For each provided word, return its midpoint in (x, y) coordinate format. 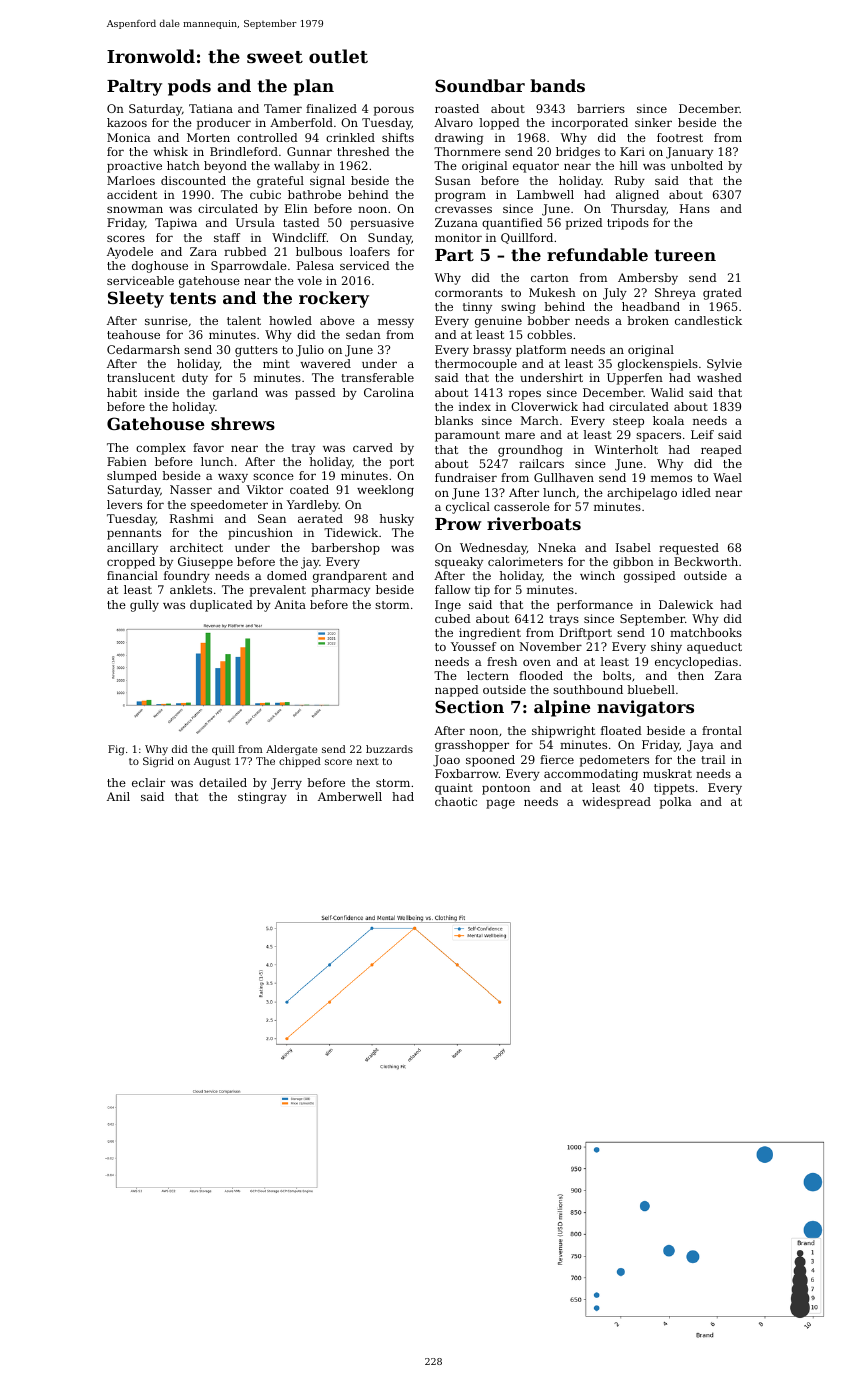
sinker (653, 122)
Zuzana (456, 222)
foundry (187, 577)
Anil (118, 796)
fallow (452, 589)
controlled (267, 137)
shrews (243, 423)
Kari (632, 151)
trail (713, 759)
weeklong (385, 491)
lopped (499, 124)
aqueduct (714, 648)
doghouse (160, 267)
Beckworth (706, 561)
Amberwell (350, 796)
